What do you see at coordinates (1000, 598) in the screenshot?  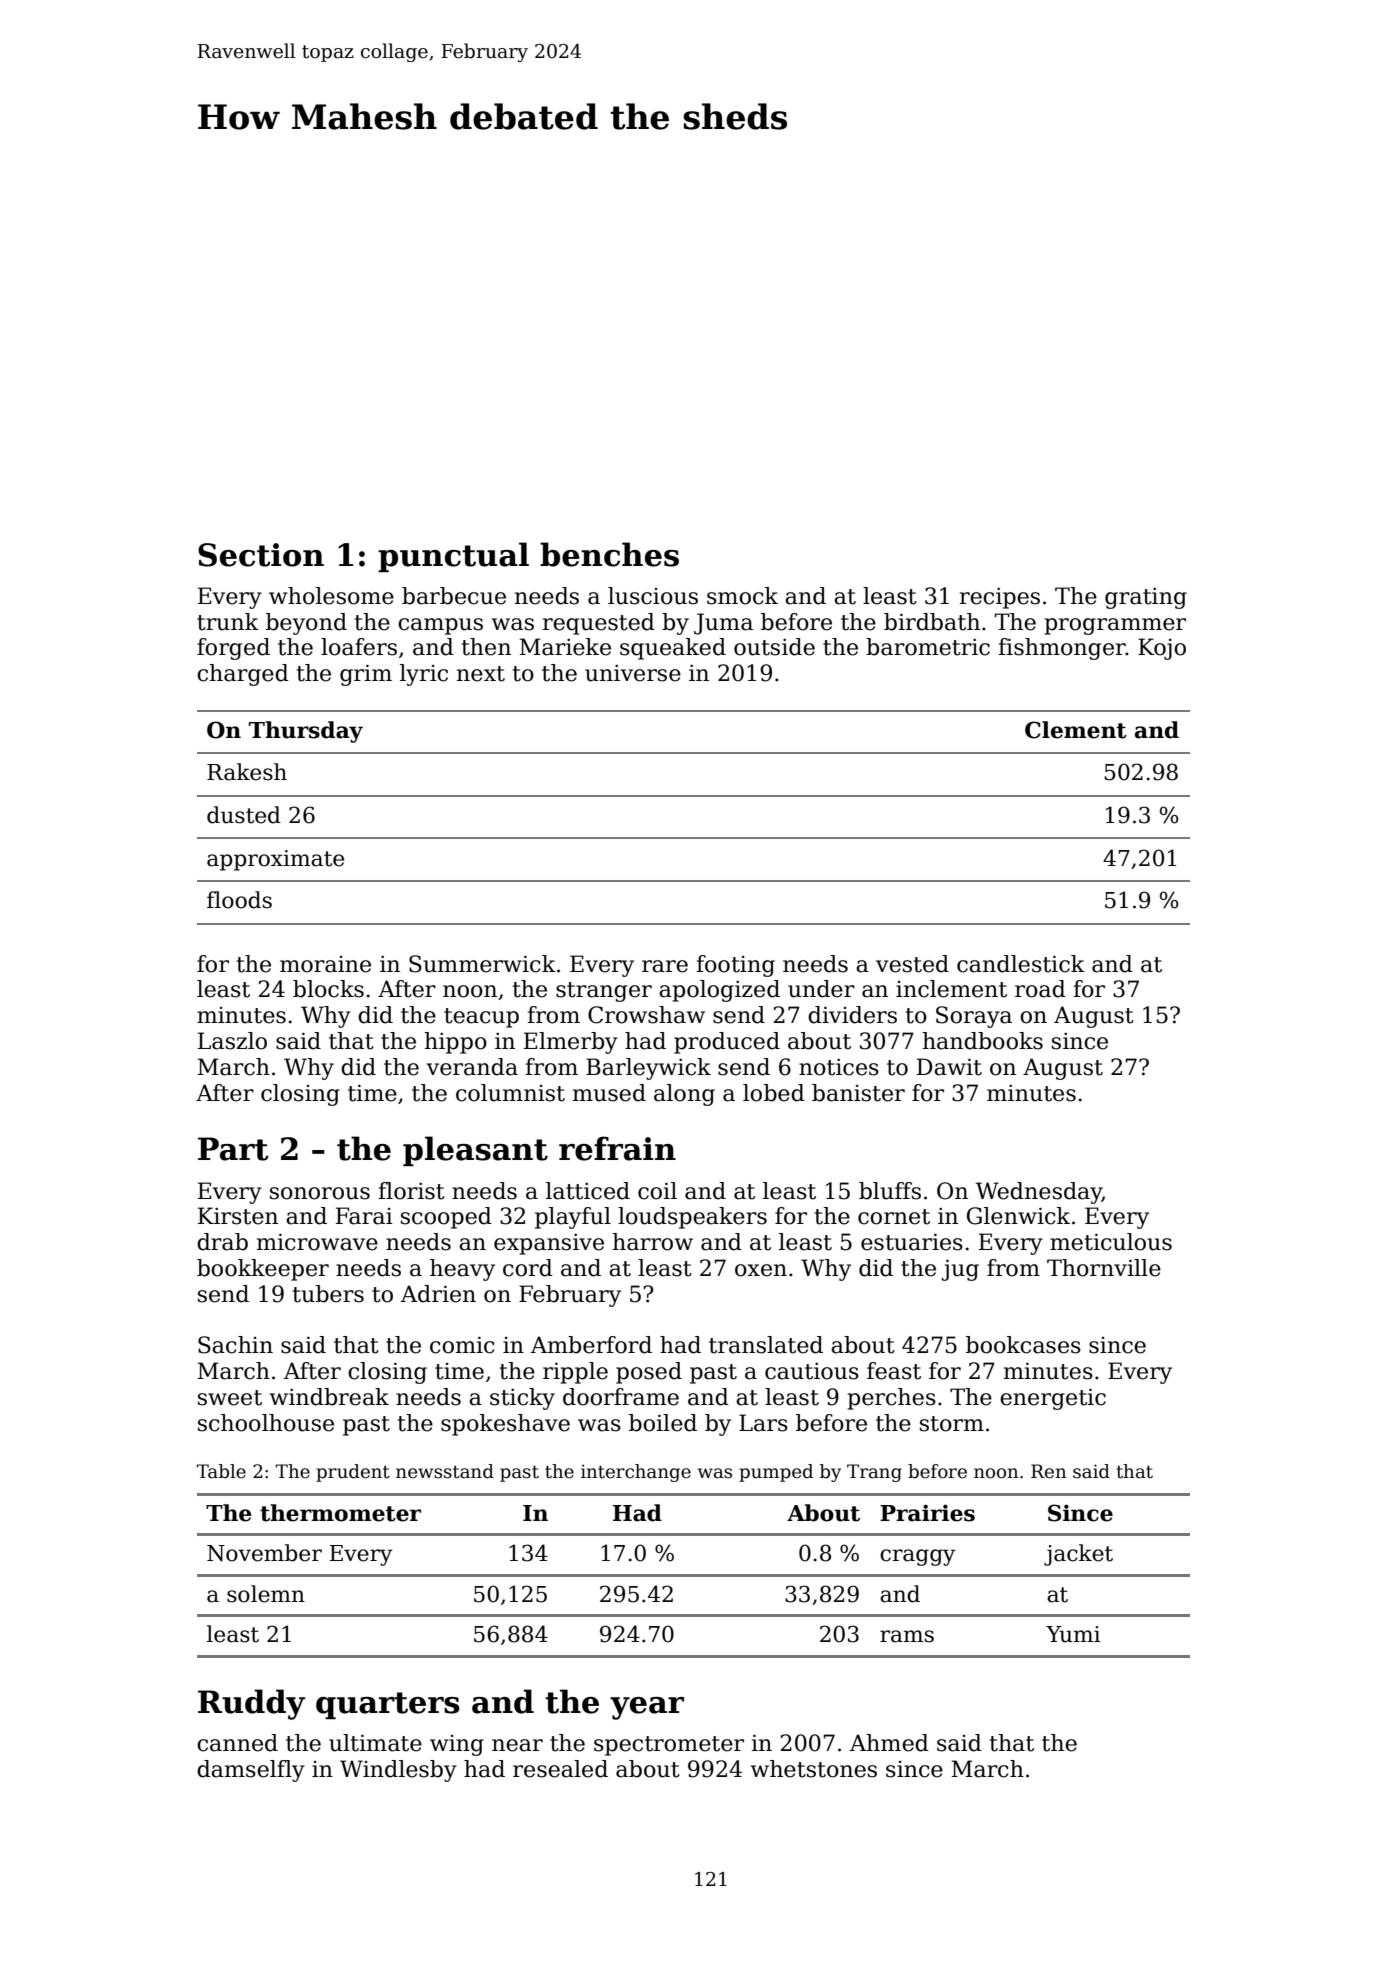 I see `recipes` at bounding box center [1000, 598].
